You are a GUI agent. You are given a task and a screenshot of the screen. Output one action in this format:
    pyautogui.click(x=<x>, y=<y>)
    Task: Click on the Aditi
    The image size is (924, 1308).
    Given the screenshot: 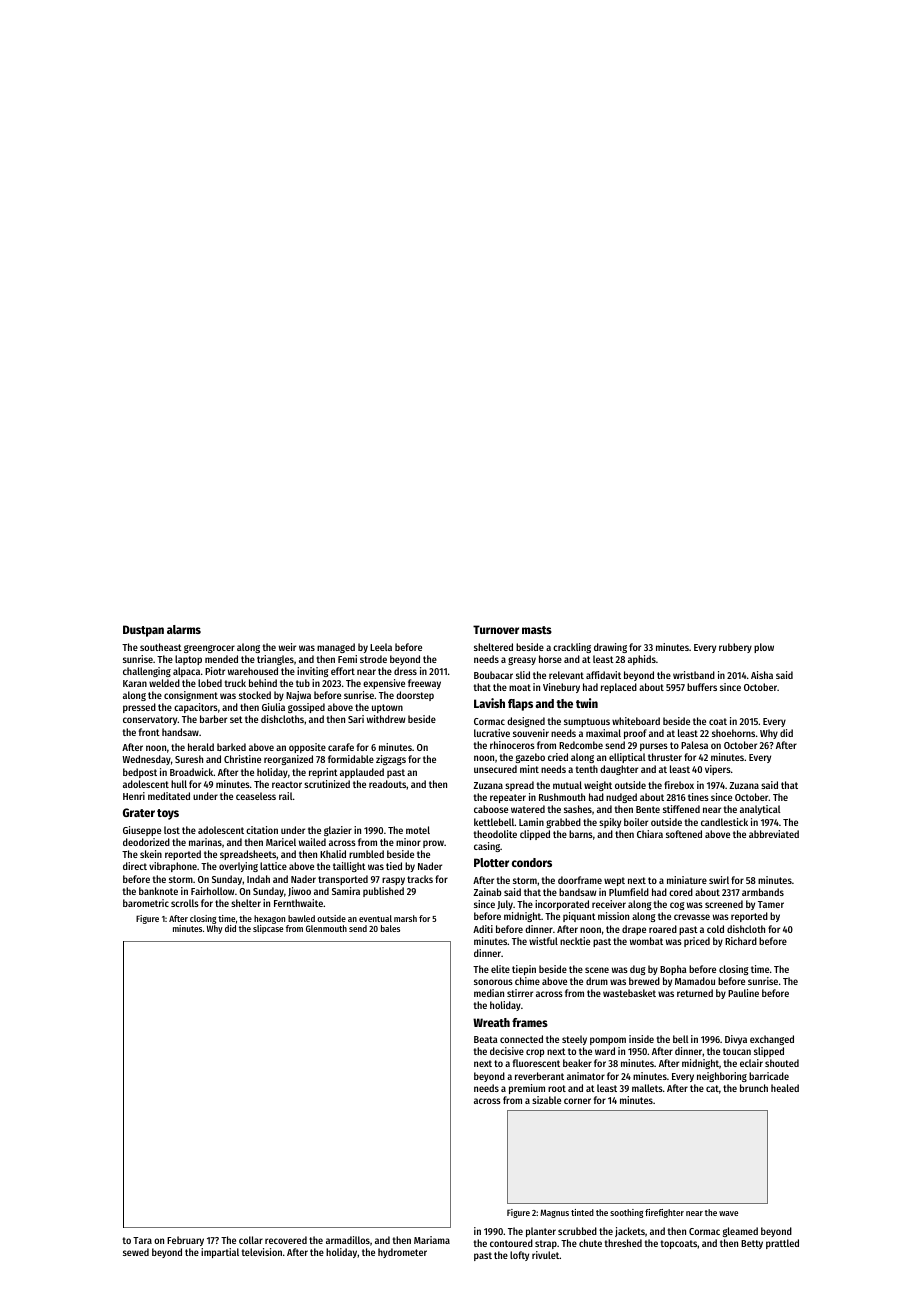 What is the action you would take?
    pyautogui.click(x=483, y=929)
